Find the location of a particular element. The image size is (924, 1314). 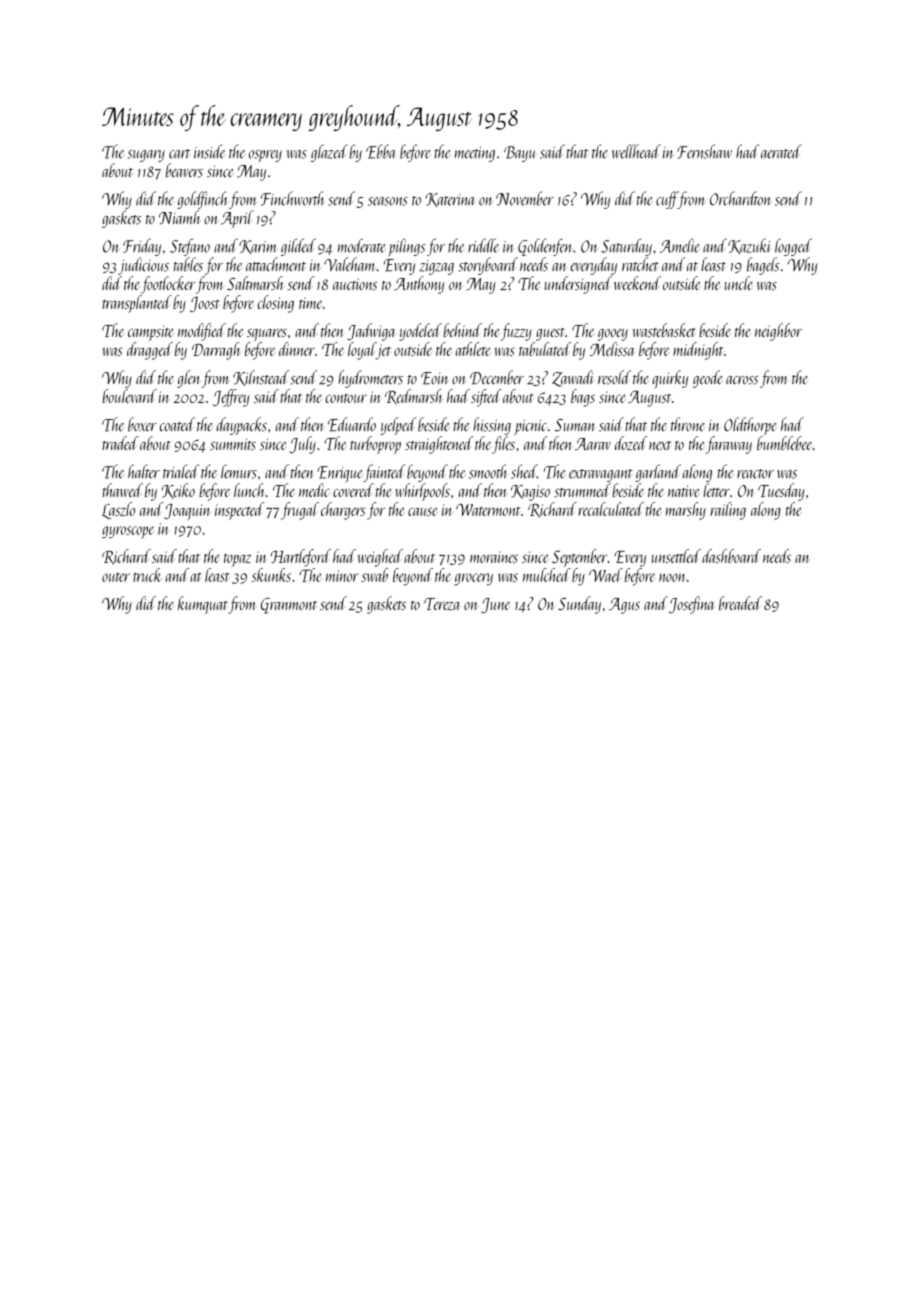

November is located at coordinates (525, 198).
